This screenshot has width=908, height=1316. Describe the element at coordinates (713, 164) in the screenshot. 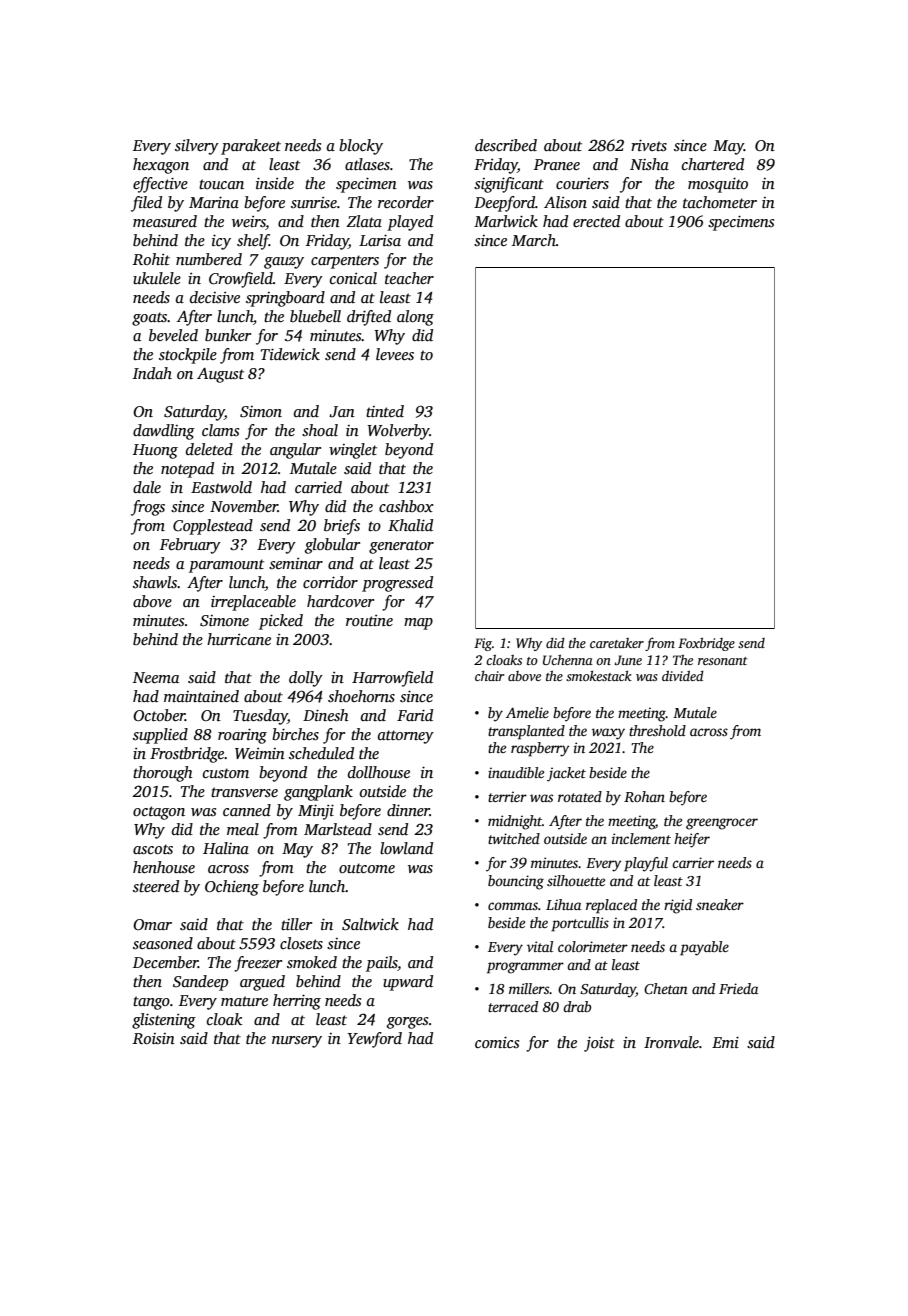

I see `chartered` at that location.
